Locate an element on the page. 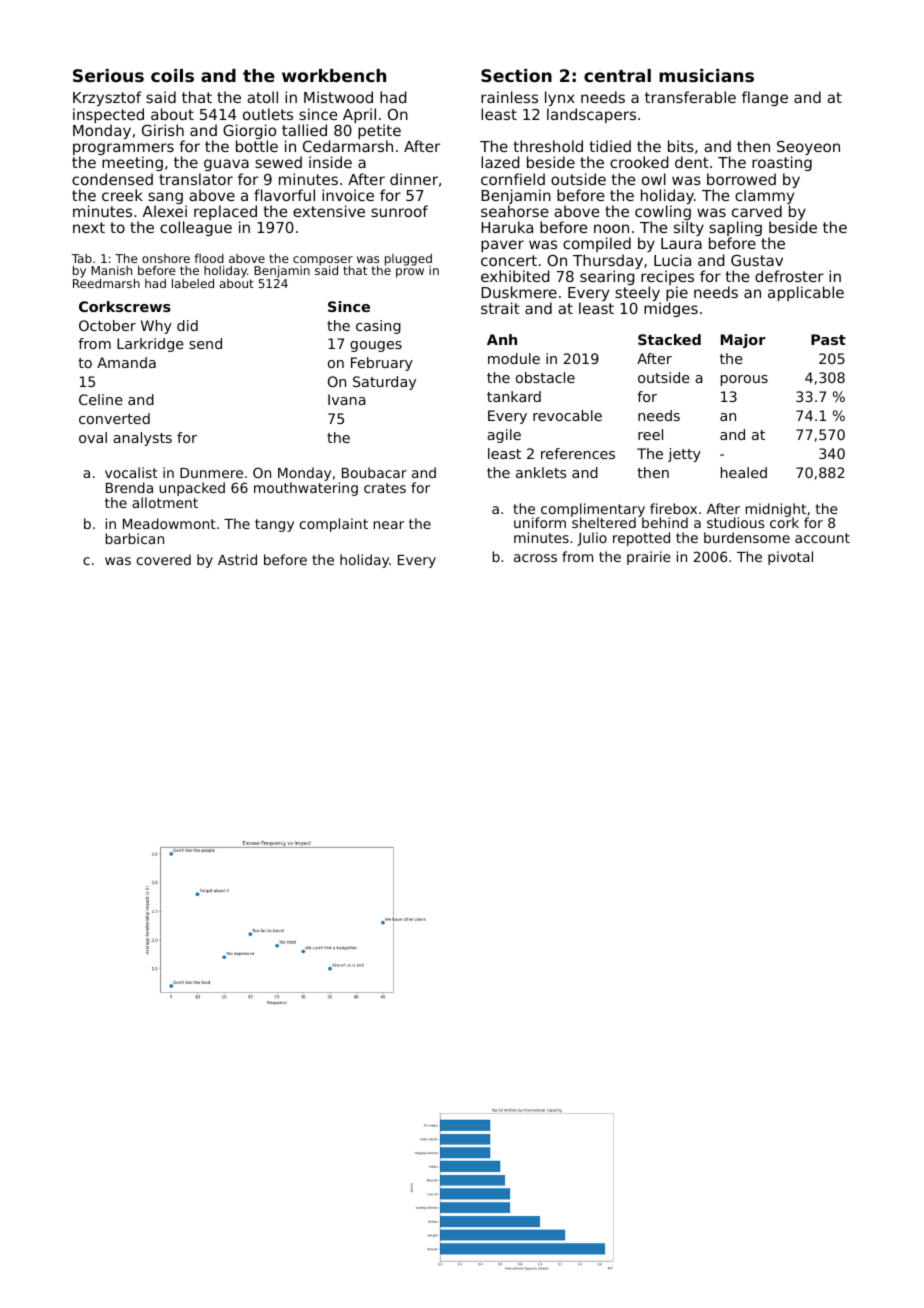  Ivana is located at coordinates (347, 399).
